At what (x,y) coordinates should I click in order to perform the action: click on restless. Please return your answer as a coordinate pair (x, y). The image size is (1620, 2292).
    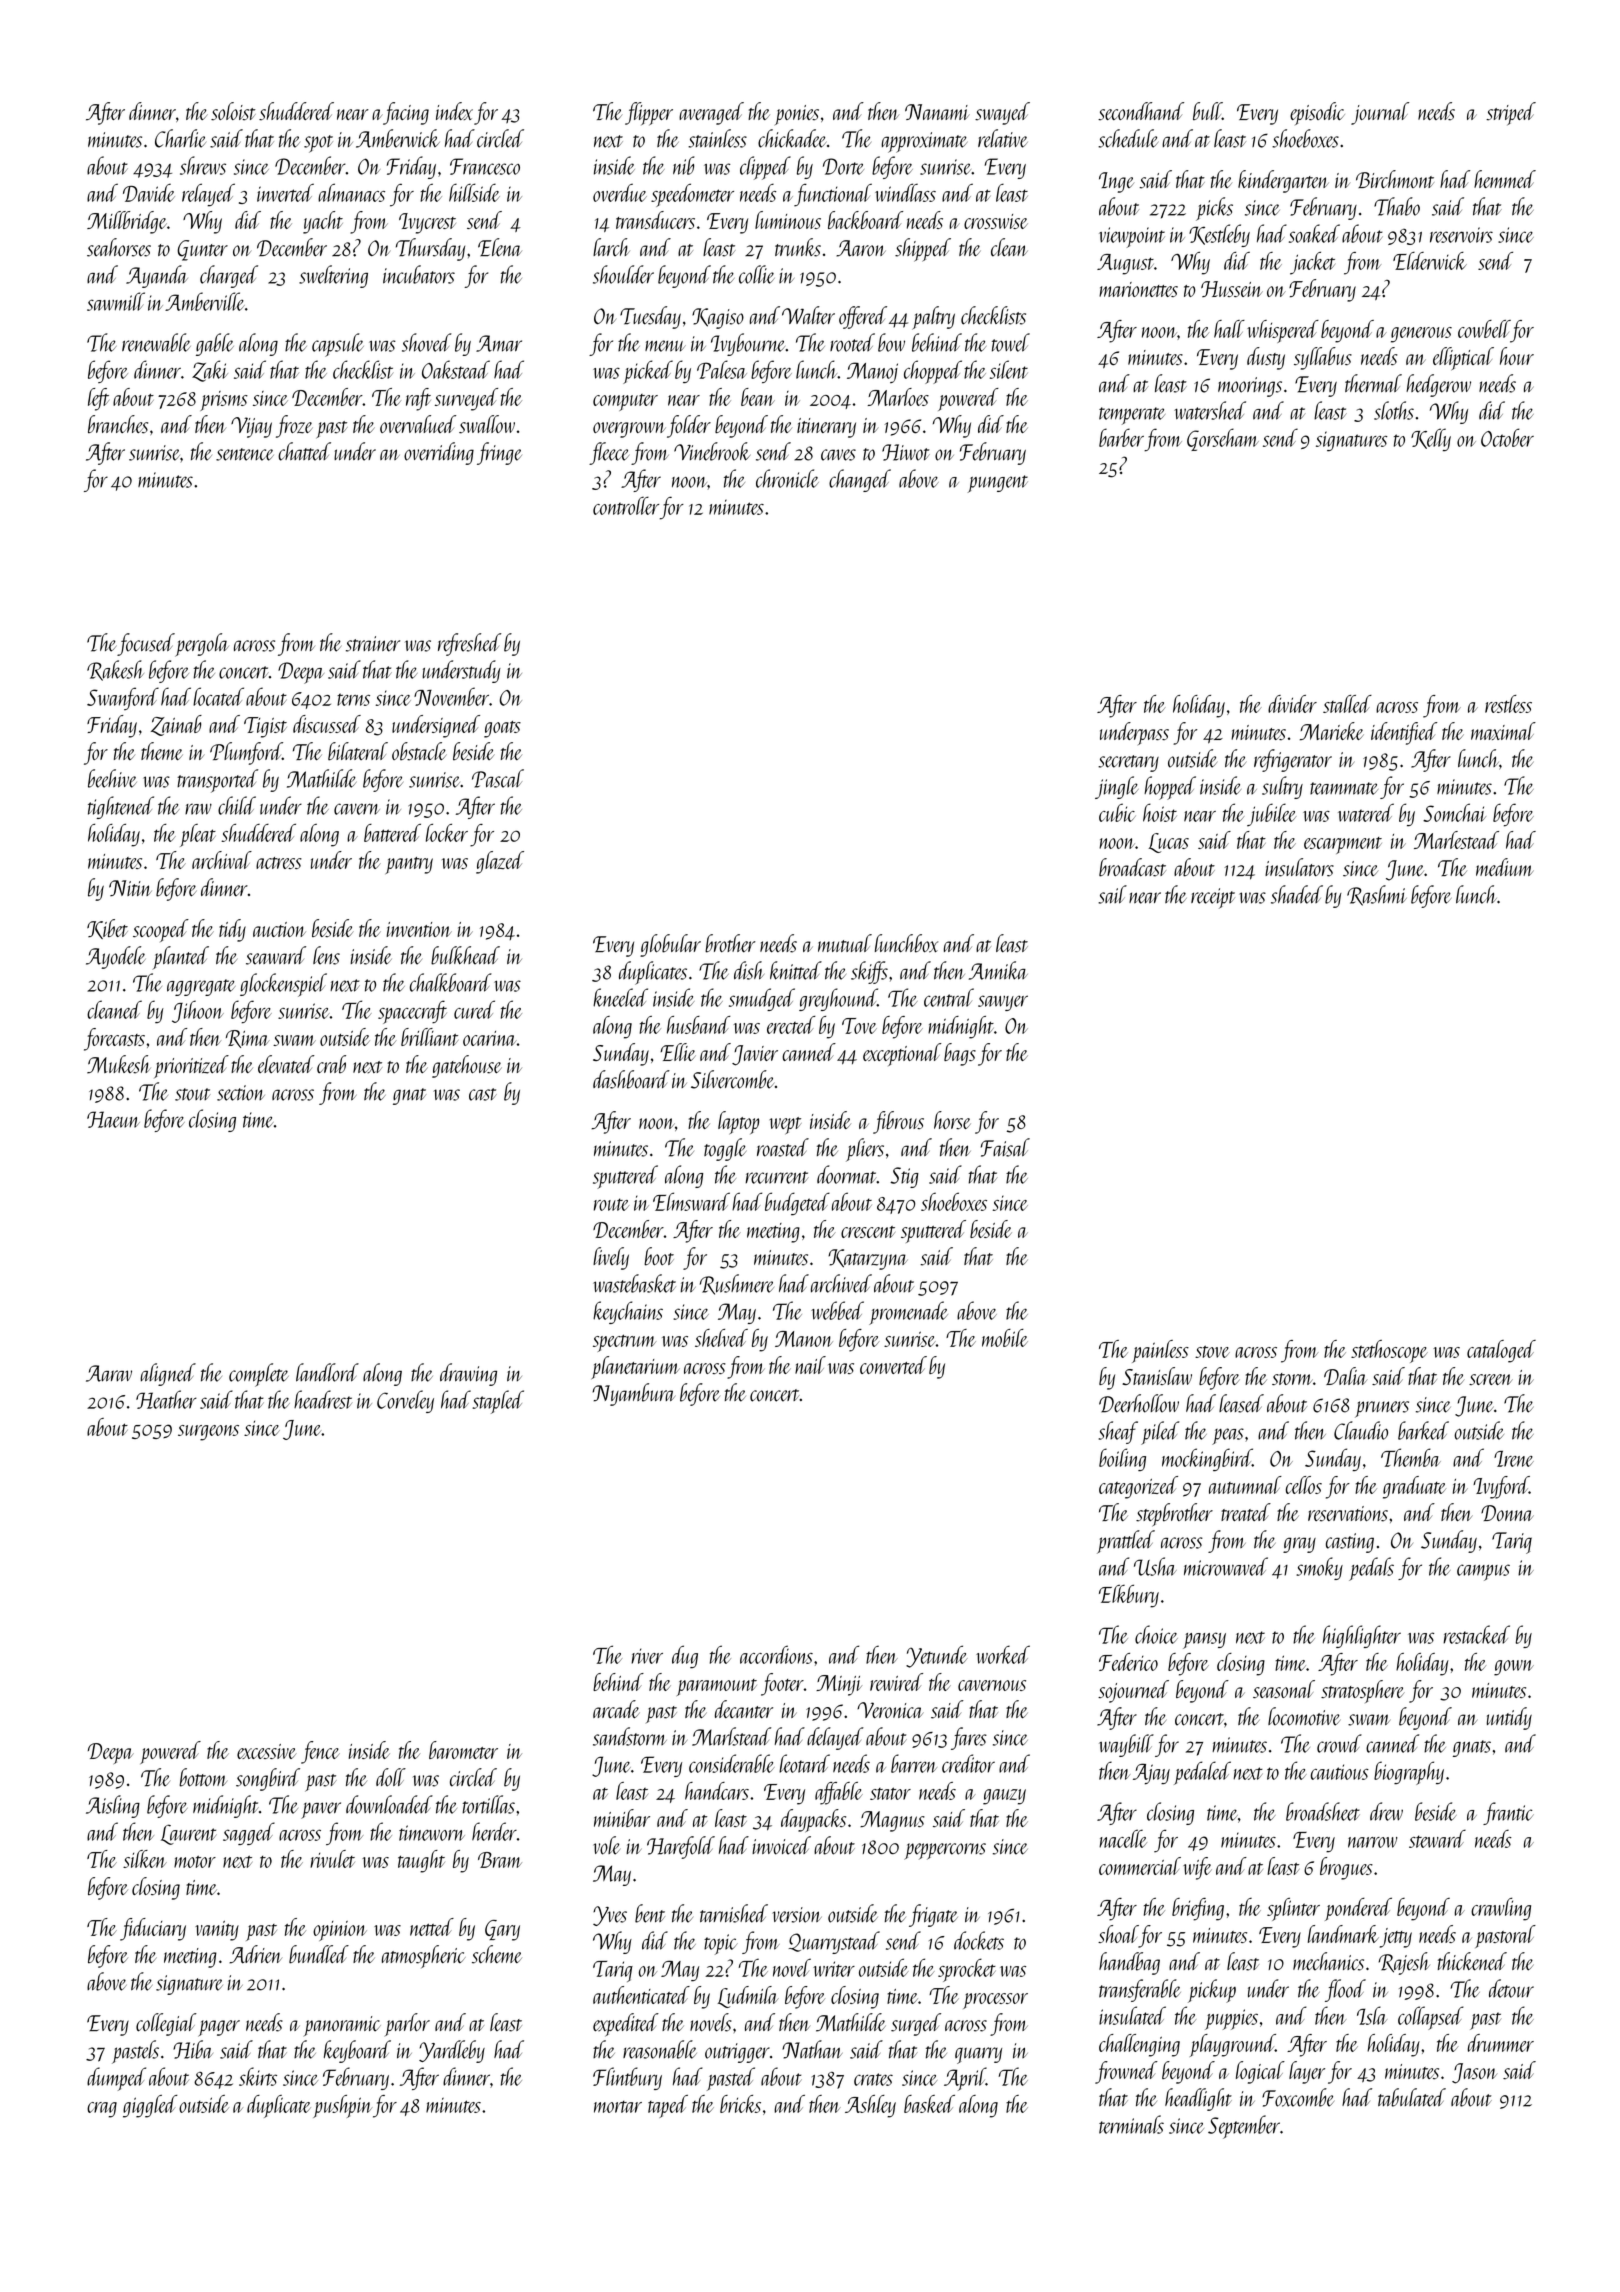
    Looking at the image, I should click on (1508, 704).
